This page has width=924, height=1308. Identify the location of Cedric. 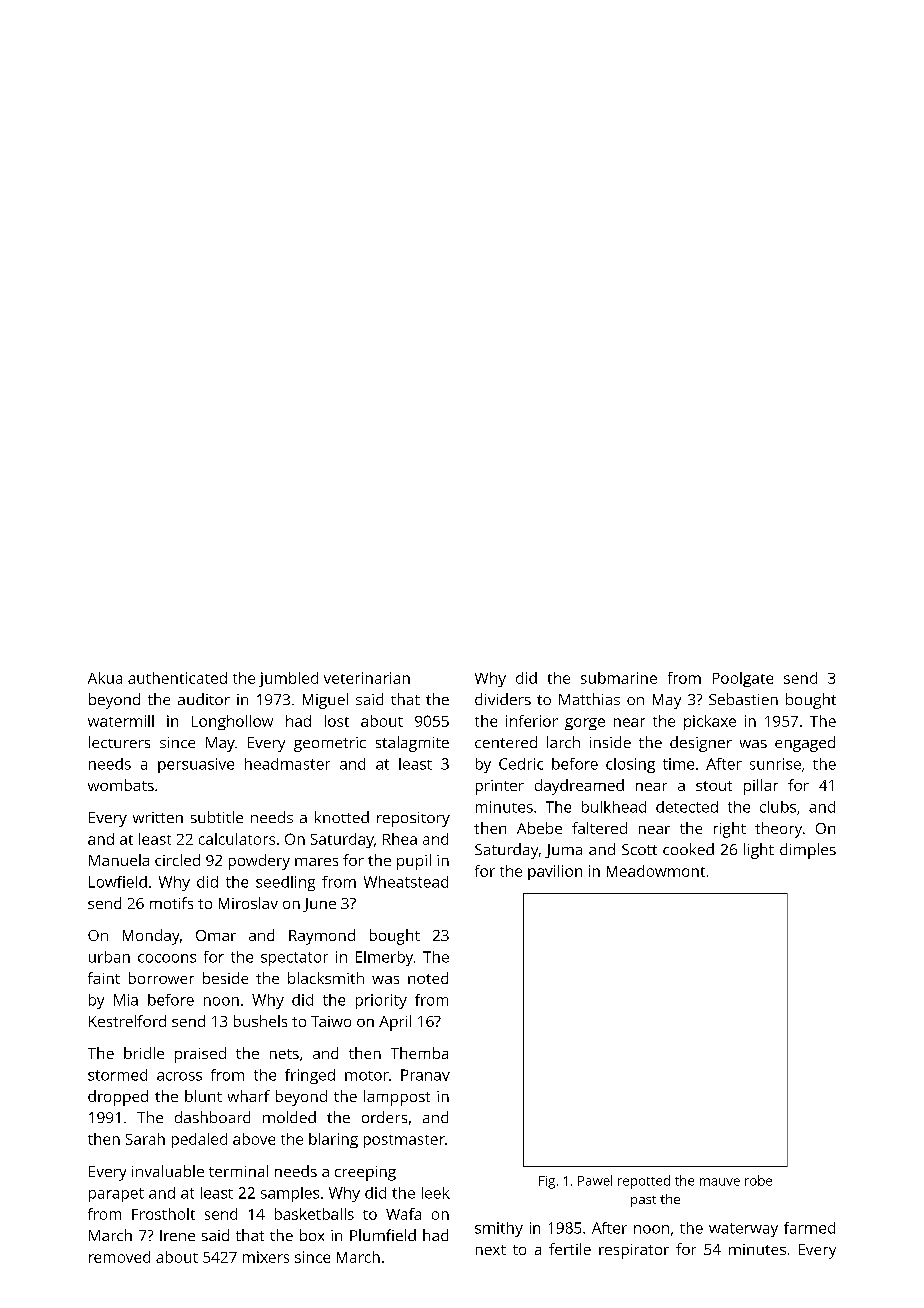
(521, 764).
